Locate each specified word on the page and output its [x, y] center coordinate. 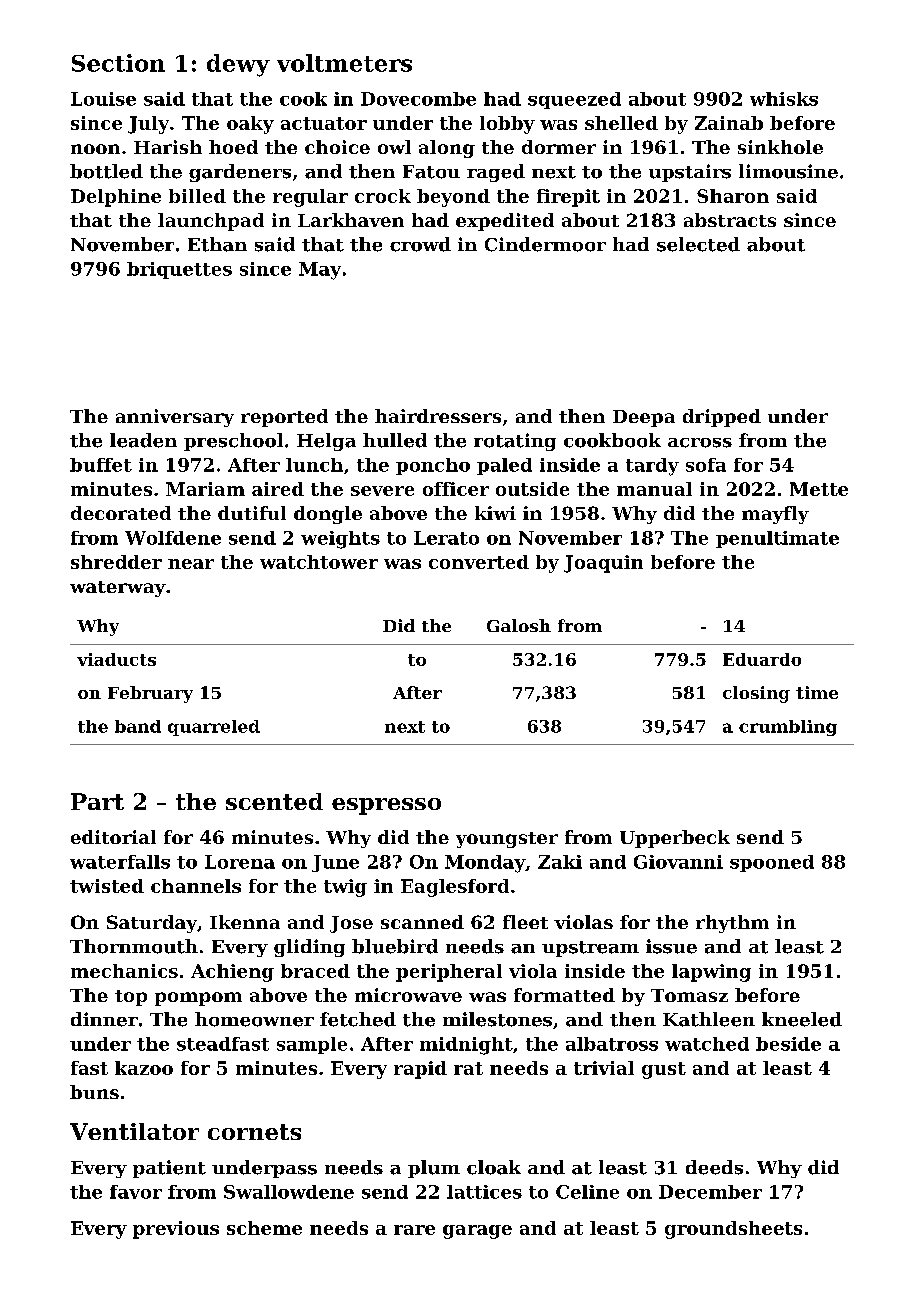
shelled [621, 123]
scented [274, 801]
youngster [507, 840]
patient [169, 1169]
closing [756, 694]
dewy [238, 65]
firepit [568, 198]
